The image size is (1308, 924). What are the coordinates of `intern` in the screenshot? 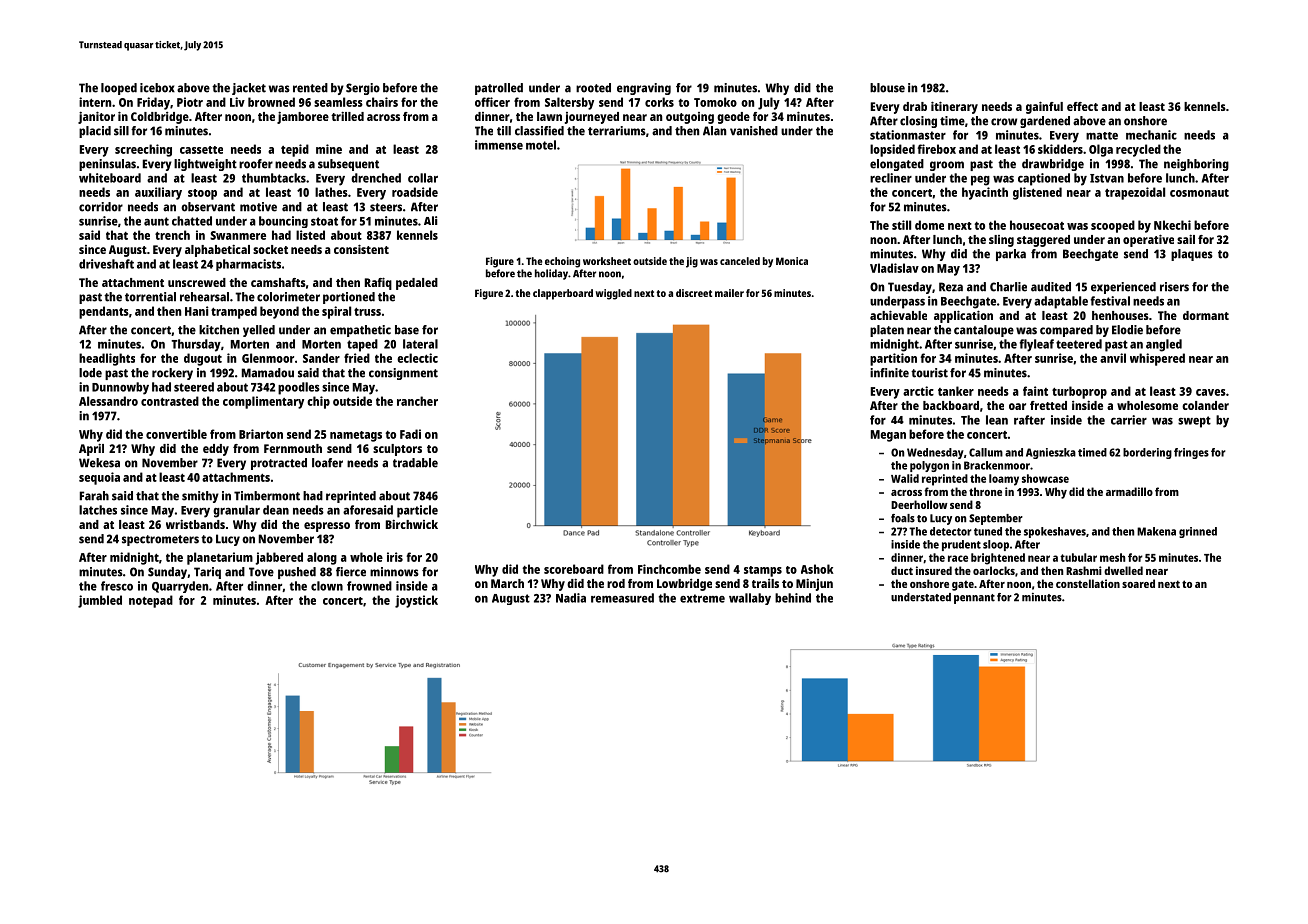 It's located at (95, 102).
